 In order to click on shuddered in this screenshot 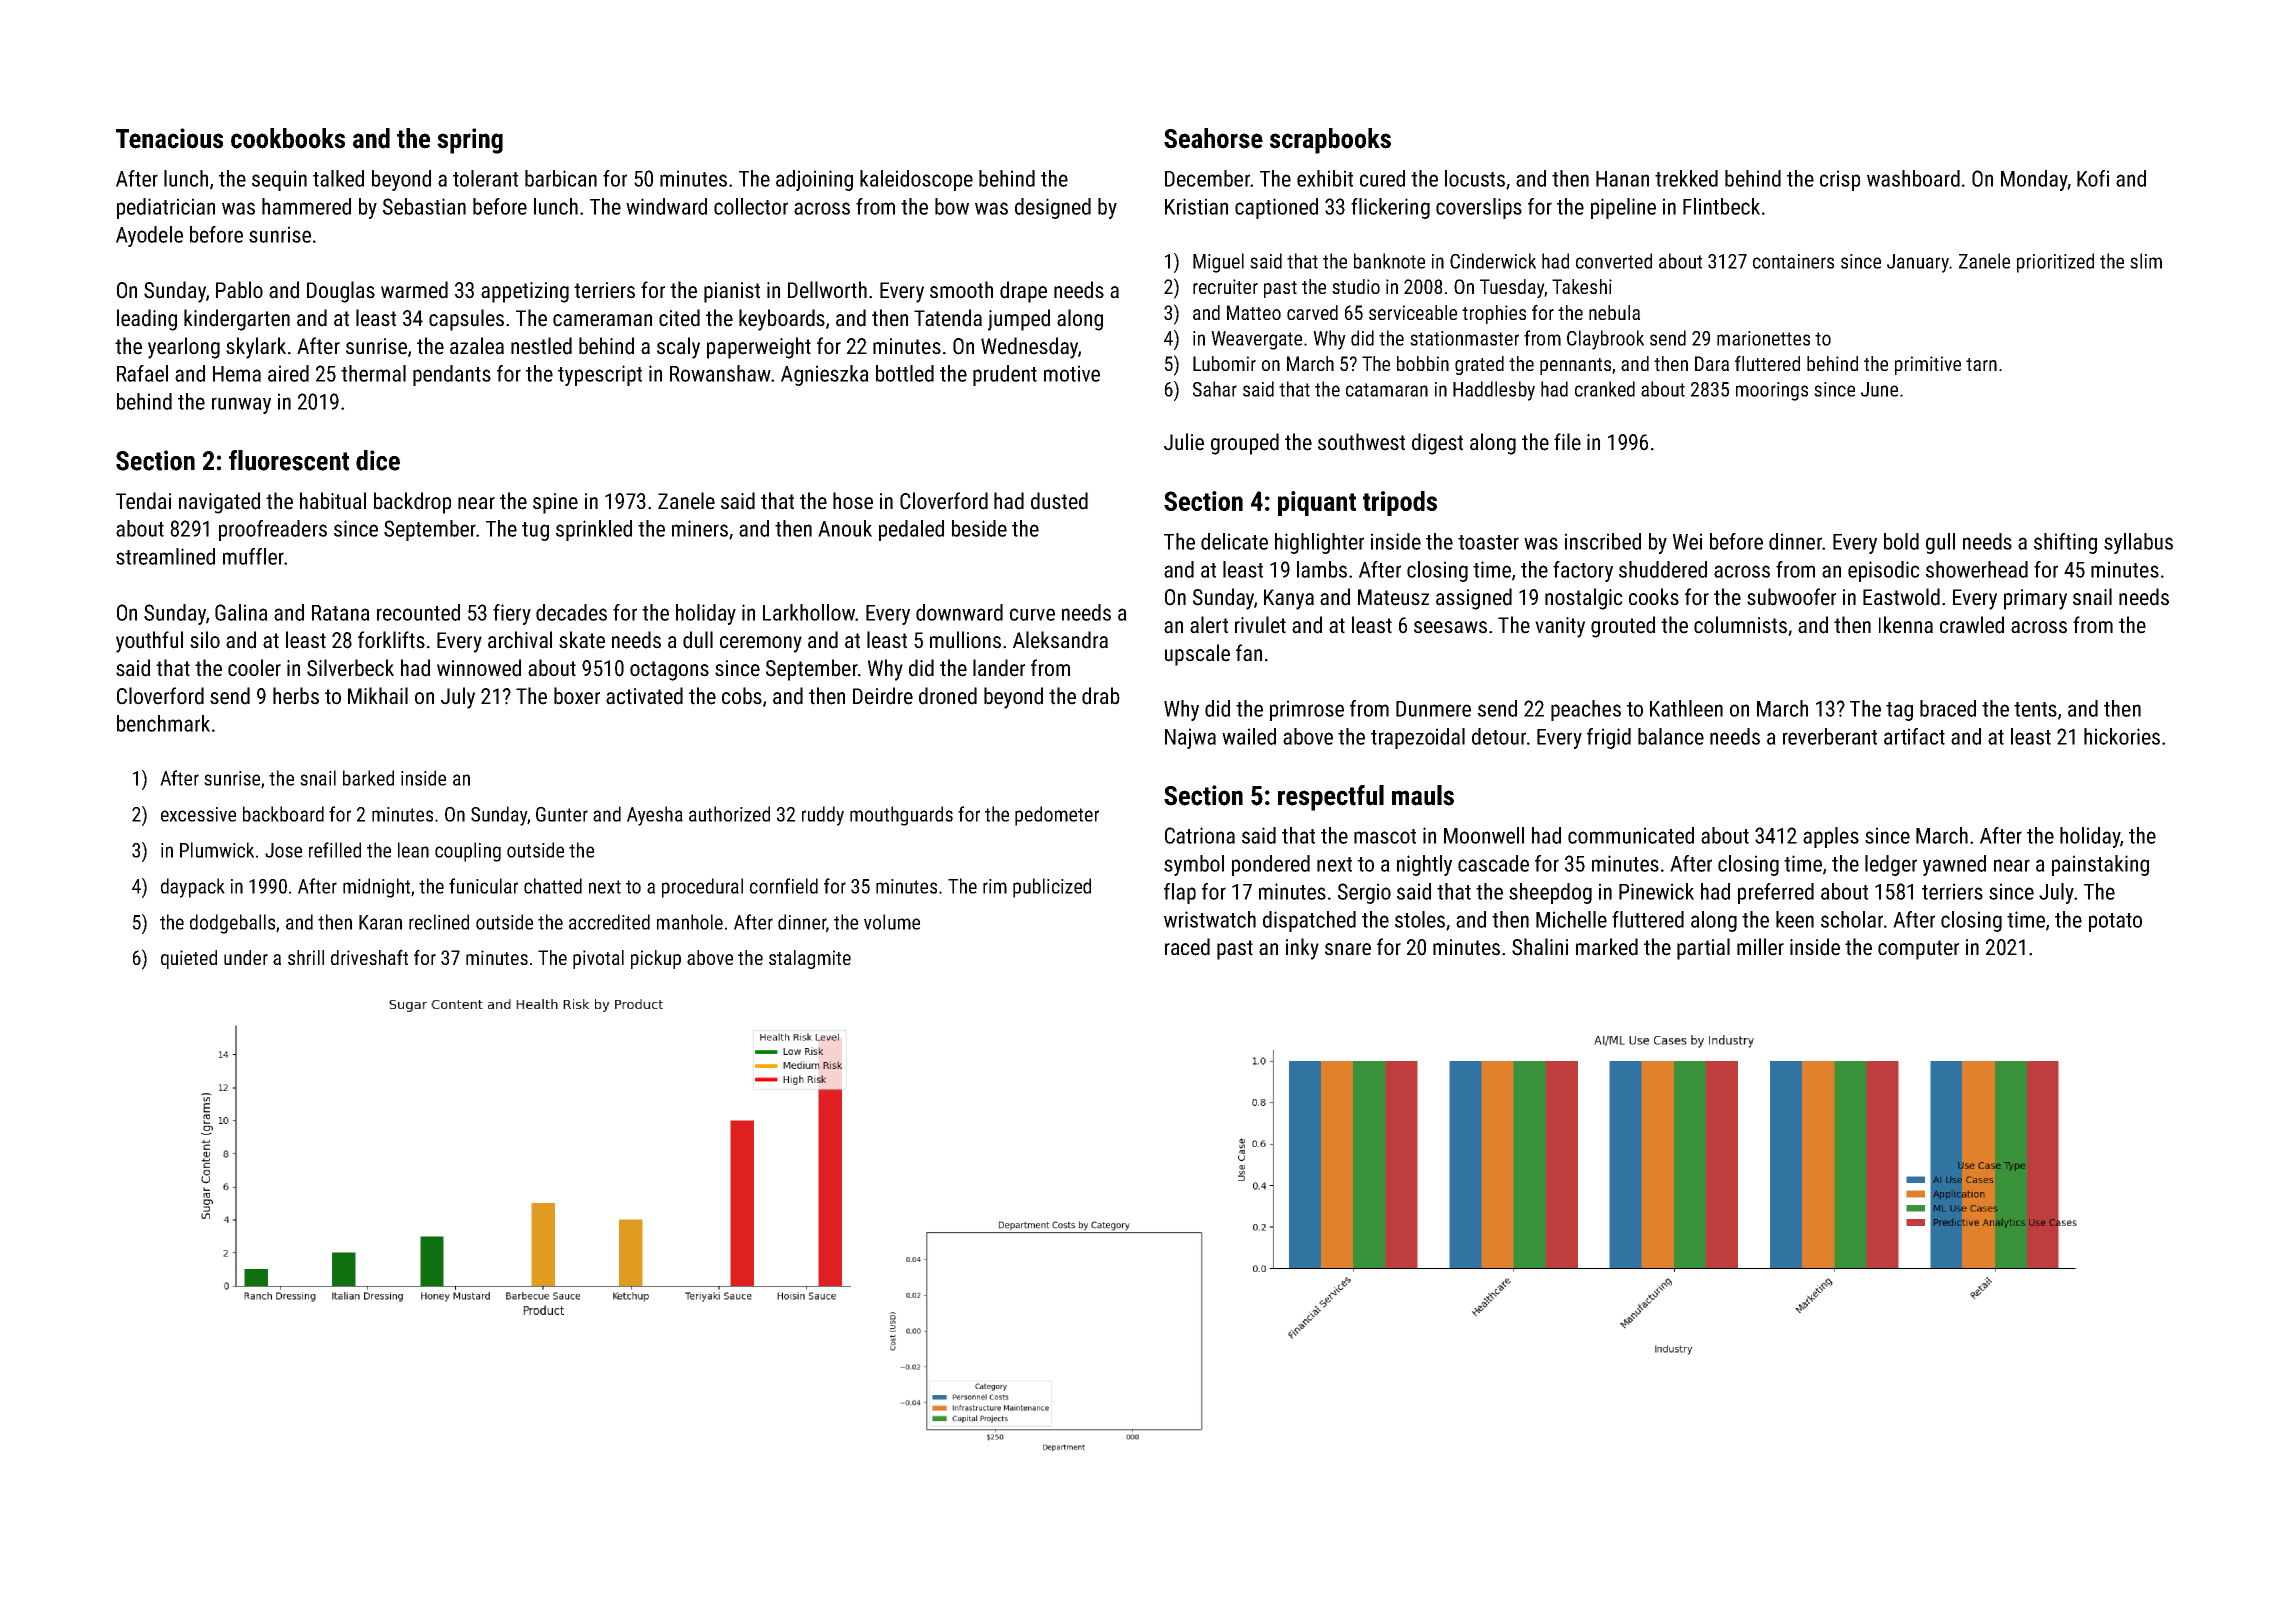, I will do `click(1663, 569)`.
